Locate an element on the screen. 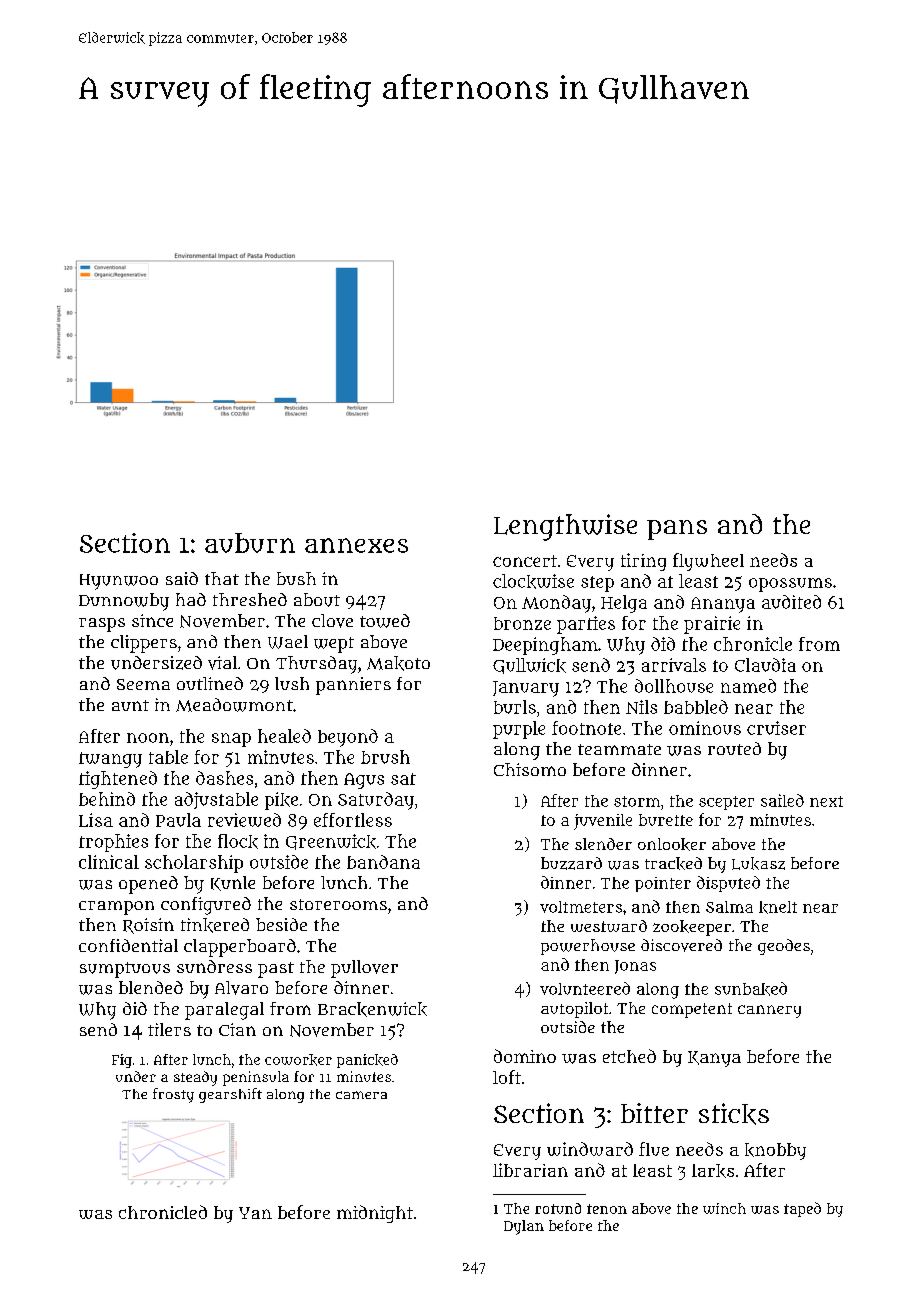  opossums is located at coordinates (790, 585).
